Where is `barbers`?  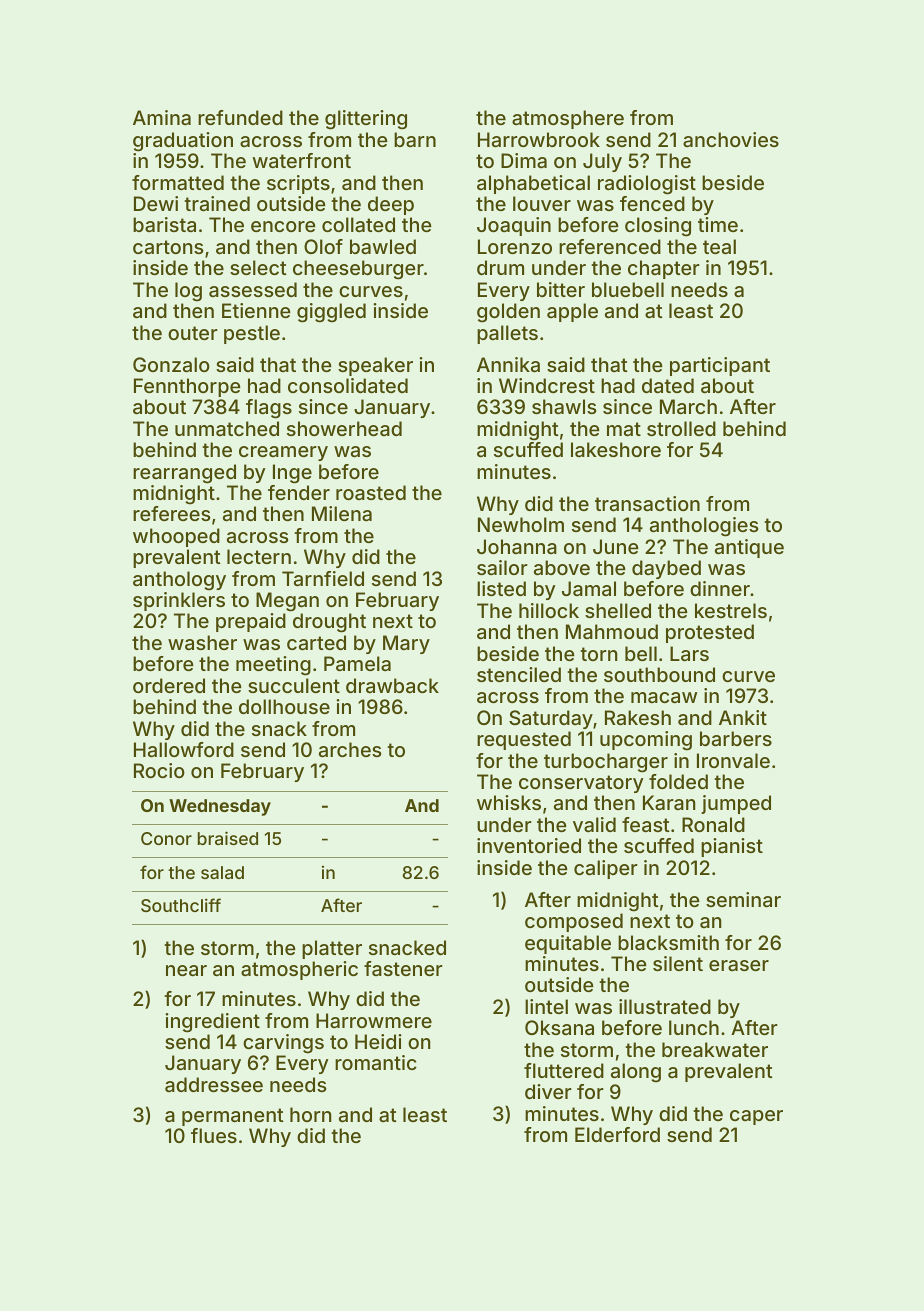
barbers is located at coordinates (736, 738).
